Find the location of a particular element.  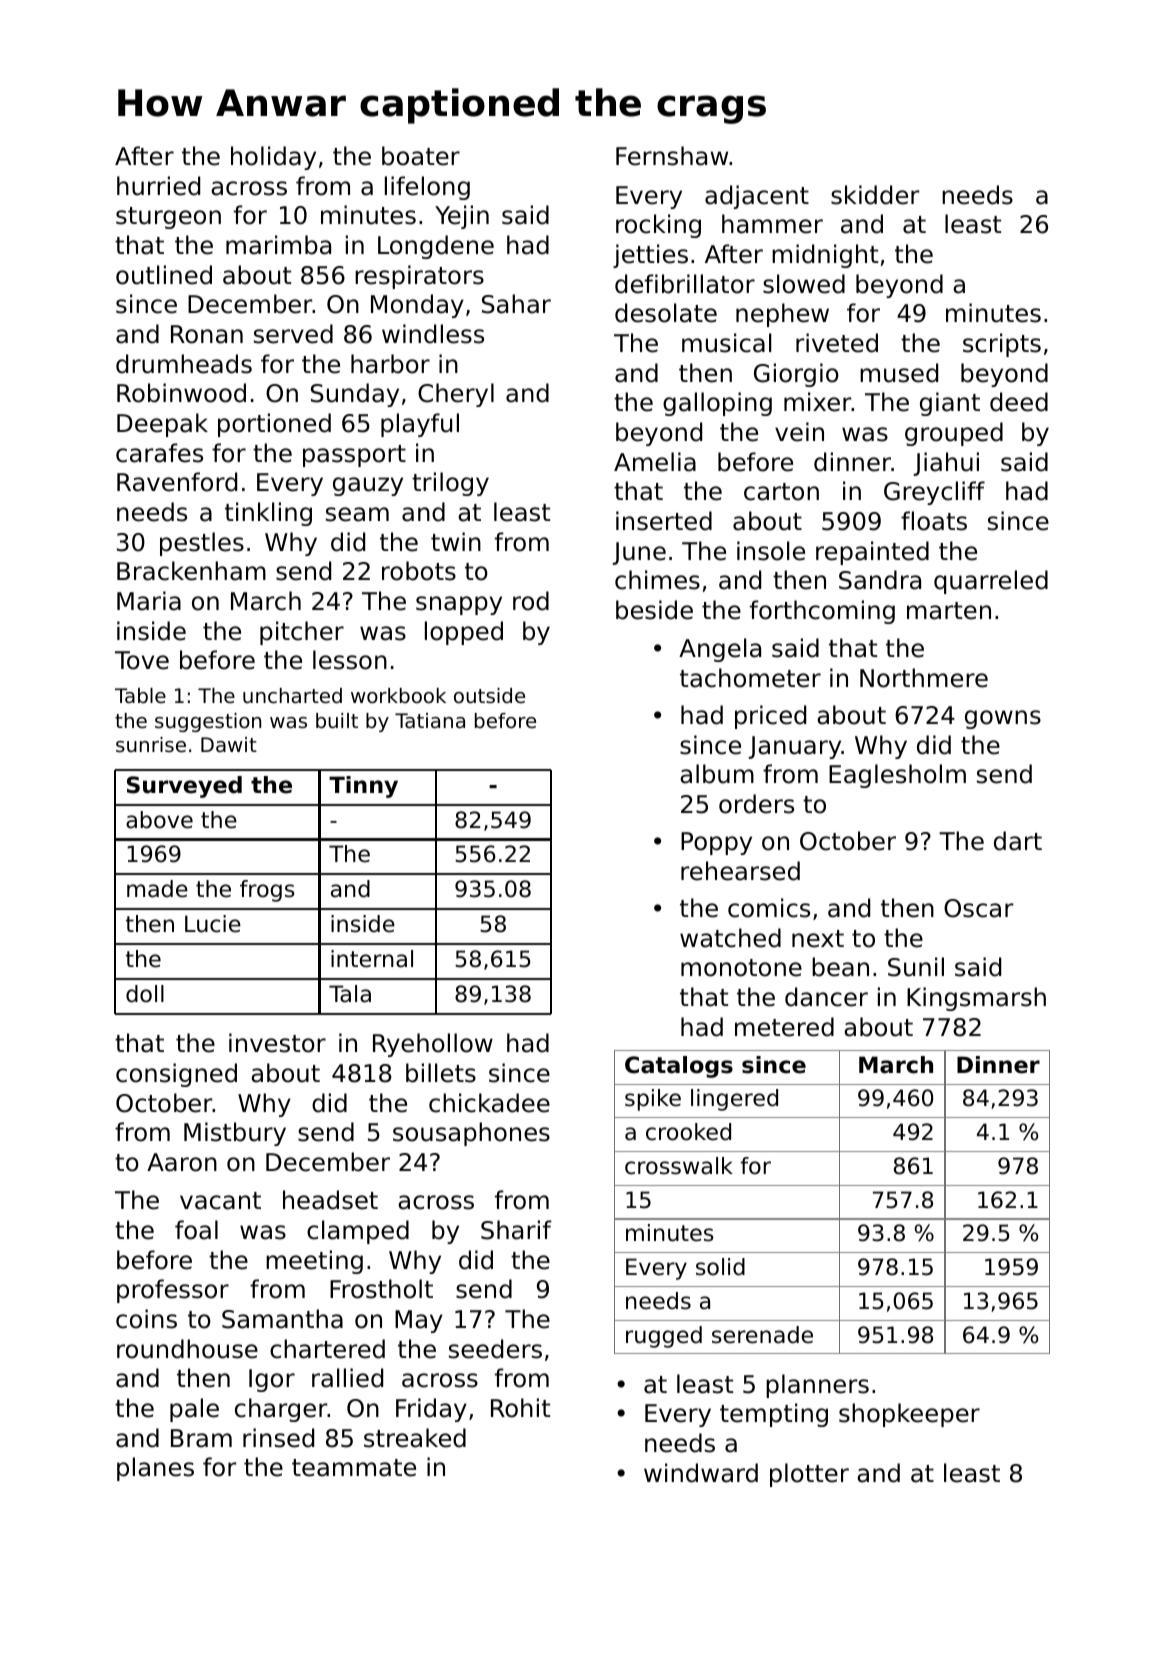

skidder is located at coordinates (875, 195).
